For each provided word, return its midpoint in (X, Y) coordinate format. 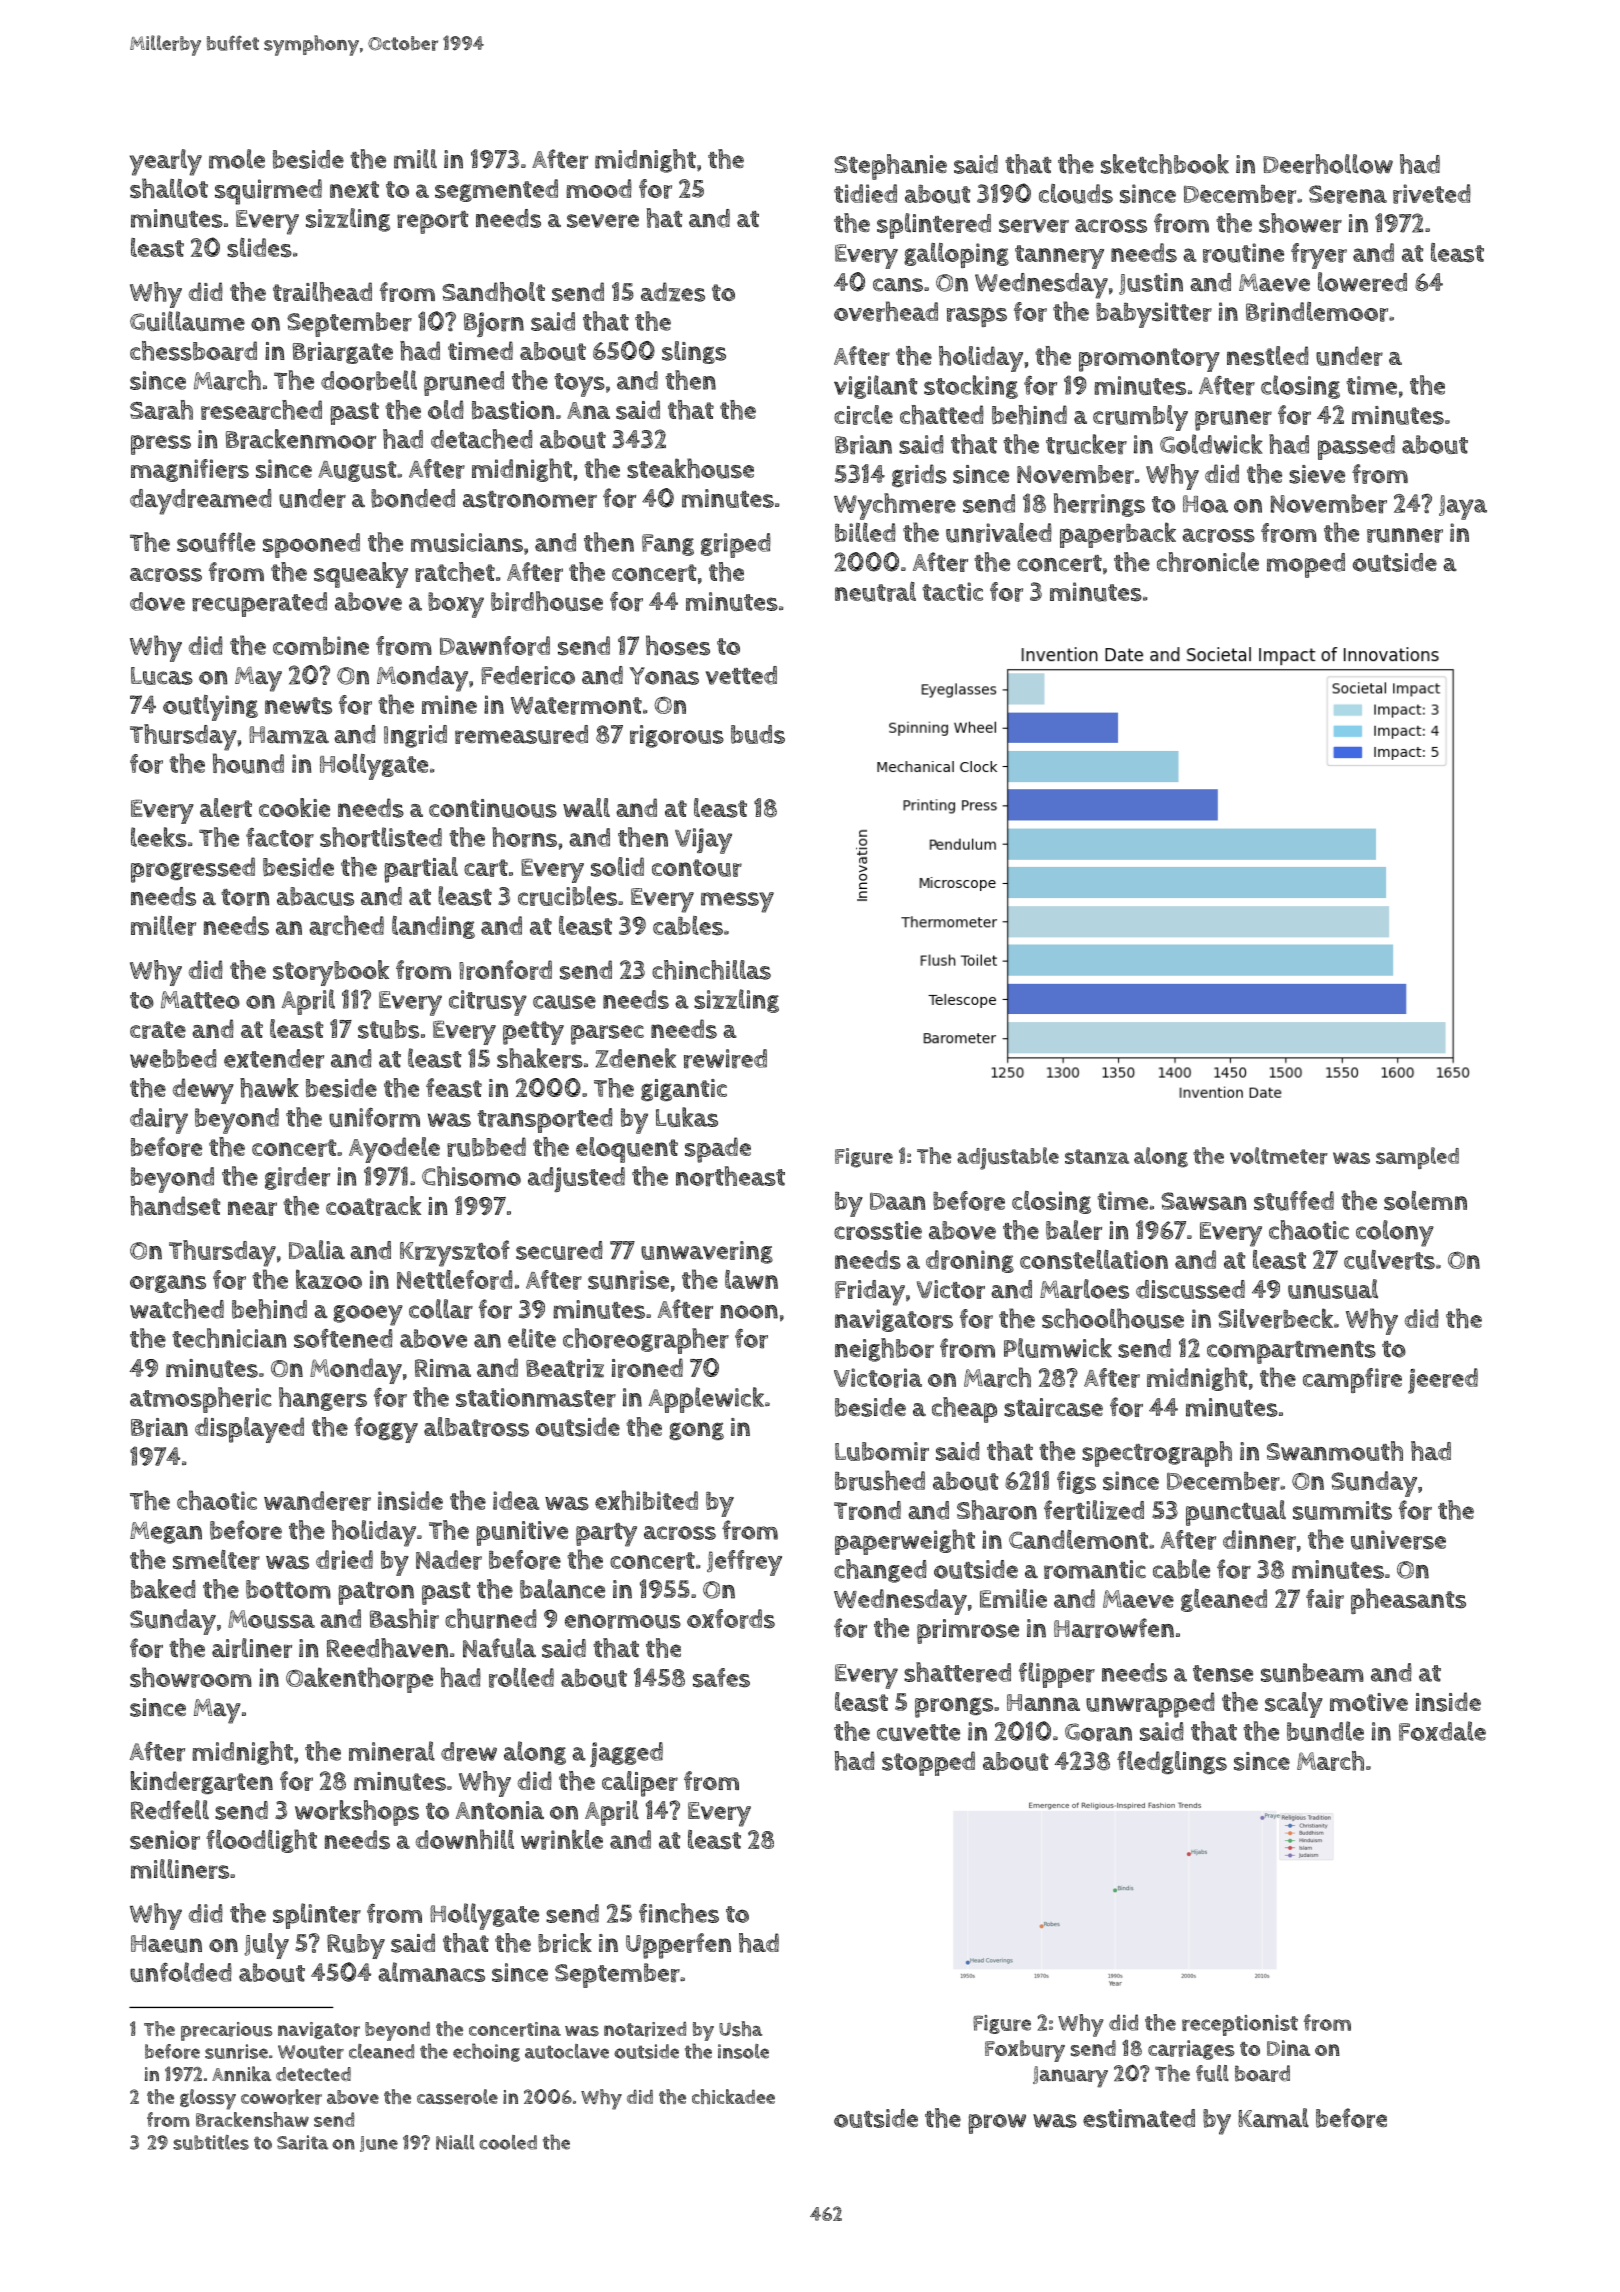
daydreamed (201, 502)
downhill (465, 1839)
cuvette (918, 1732)
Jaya (1463, 507)
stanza (1097, 1156)
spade (718, 1150)
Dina (1288, 2048)
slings (694, 352)
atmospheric (201, 1400)
